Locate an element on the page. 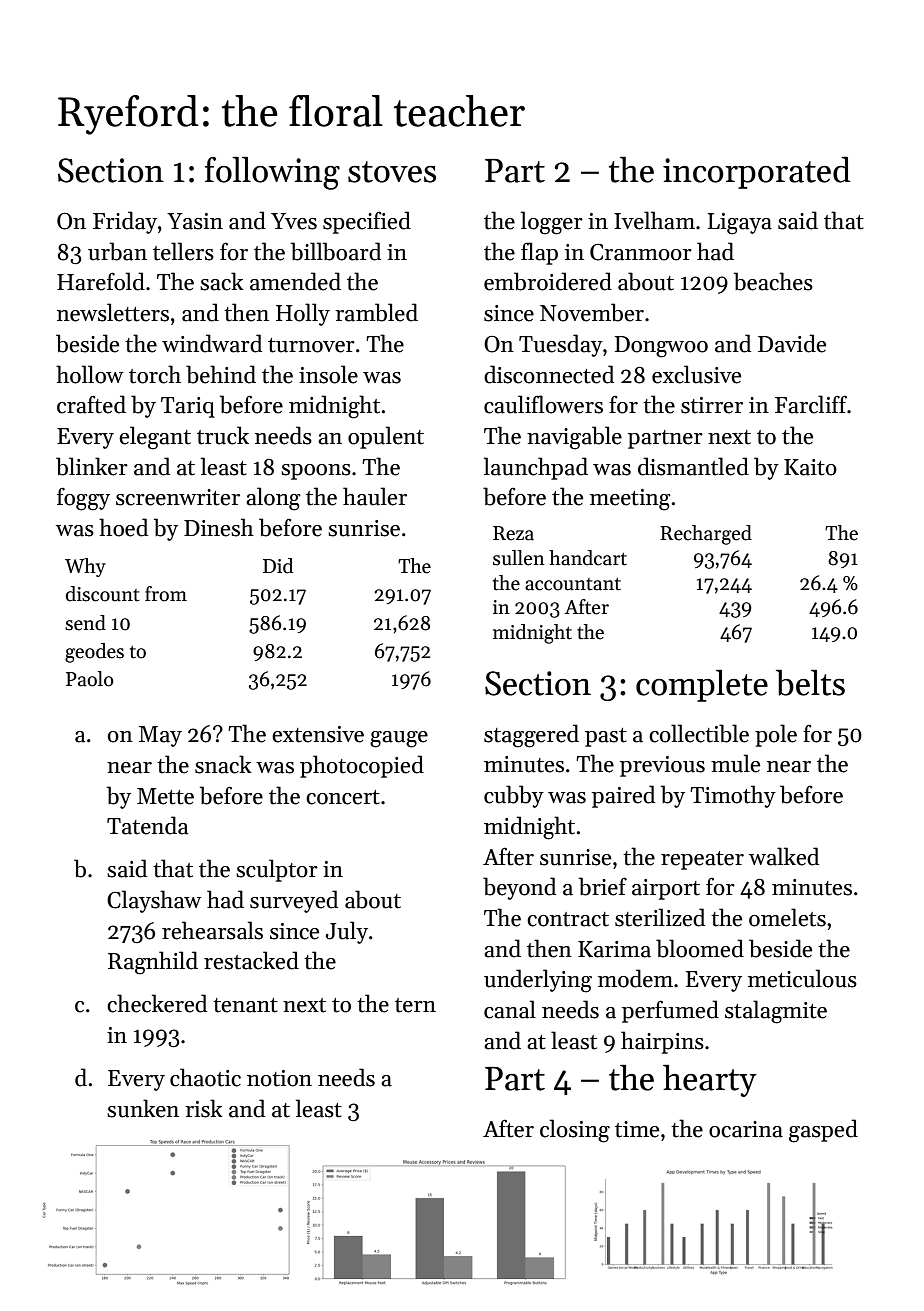 The width and height of the image is (924, 1311). underlying is located at coordinates (538, 981).
